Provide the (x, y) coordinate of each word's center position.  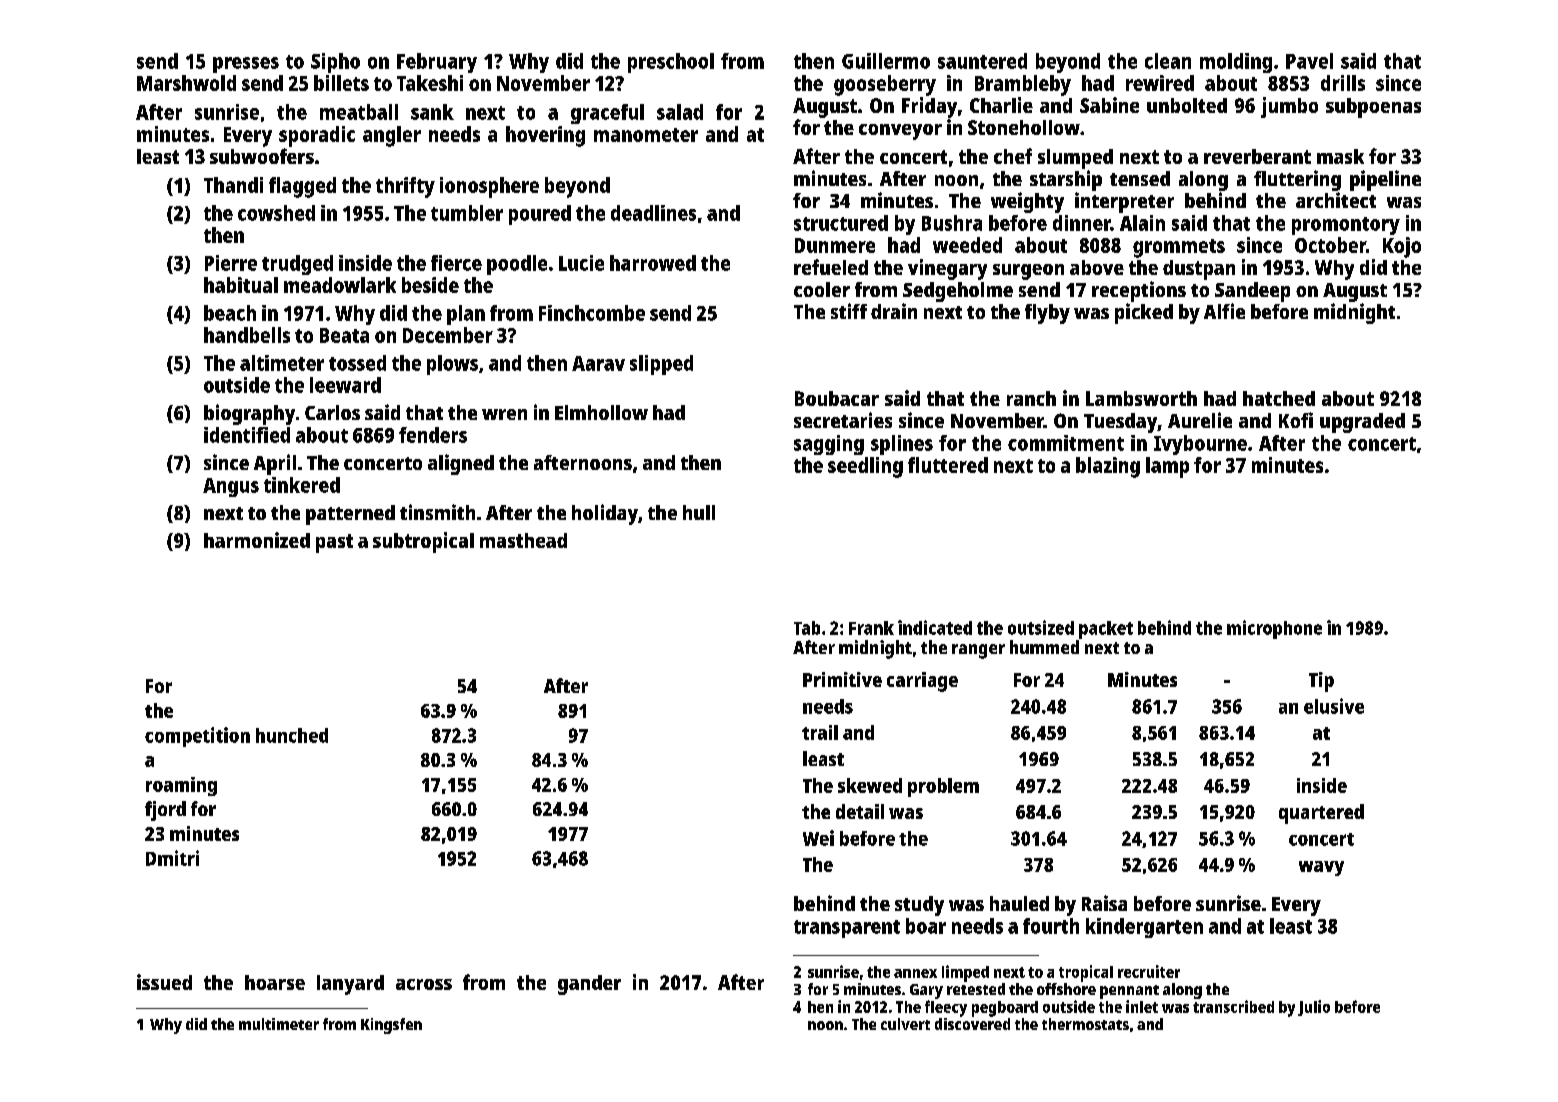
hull (699, 512)
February (437, 63)
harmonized (257, 540)
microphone (1274, 629)
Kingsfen (391, 1026)
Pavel (1309, 61)
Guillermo (886, 61)
